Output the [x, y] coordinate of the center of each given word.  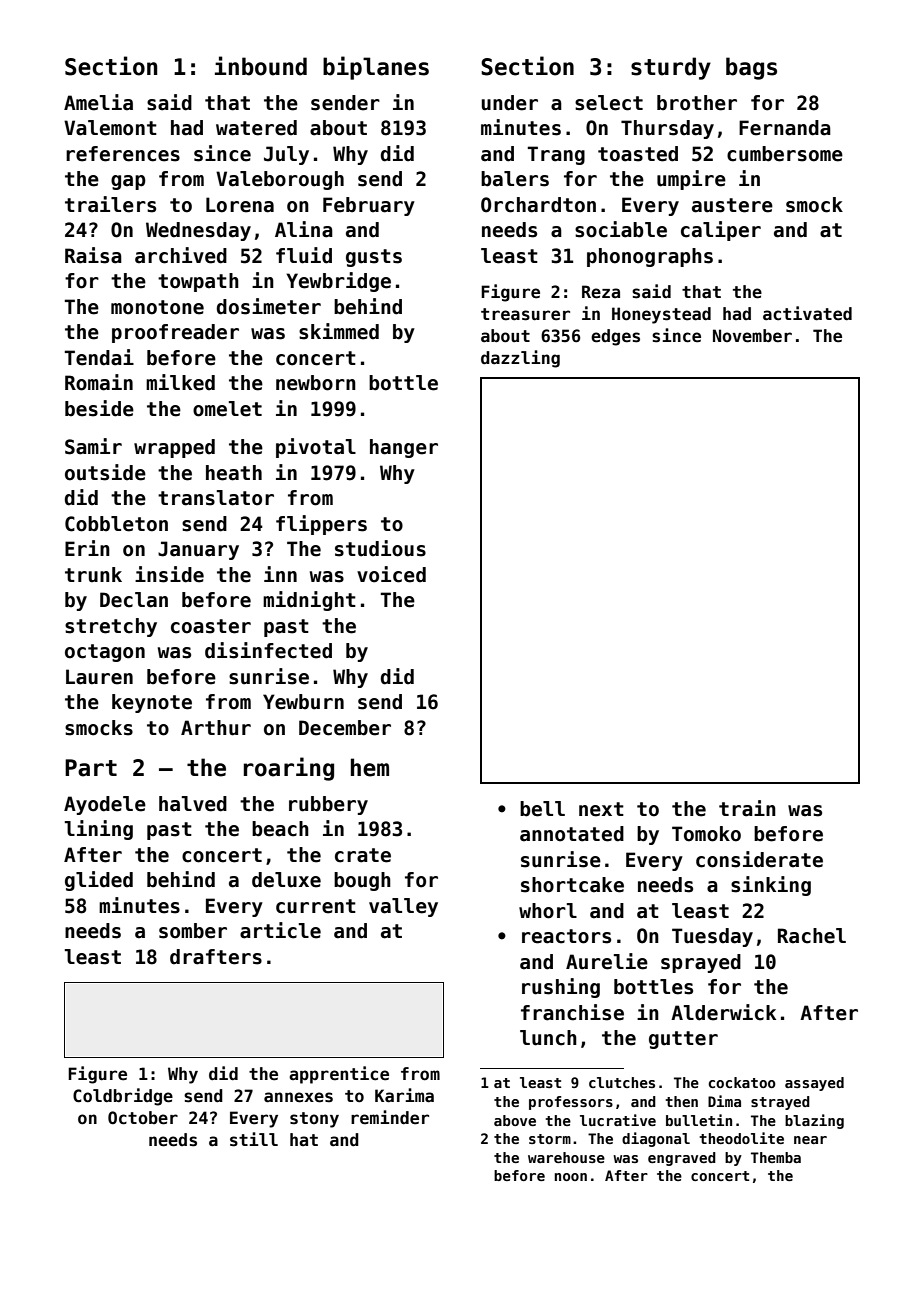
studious [380, 548]
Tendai [99, 357]
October [143, 1118]
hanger [404, 448]
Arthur [216, 728]
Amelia [98, 102]
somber [193, 931]
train [747, 808]
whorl [548, 911]
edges [615, 337]
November [752, 336]
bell [542, 809]
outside [105, 472]
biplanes [376, 68]
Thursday [667, 129]
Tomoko [706, 834]
